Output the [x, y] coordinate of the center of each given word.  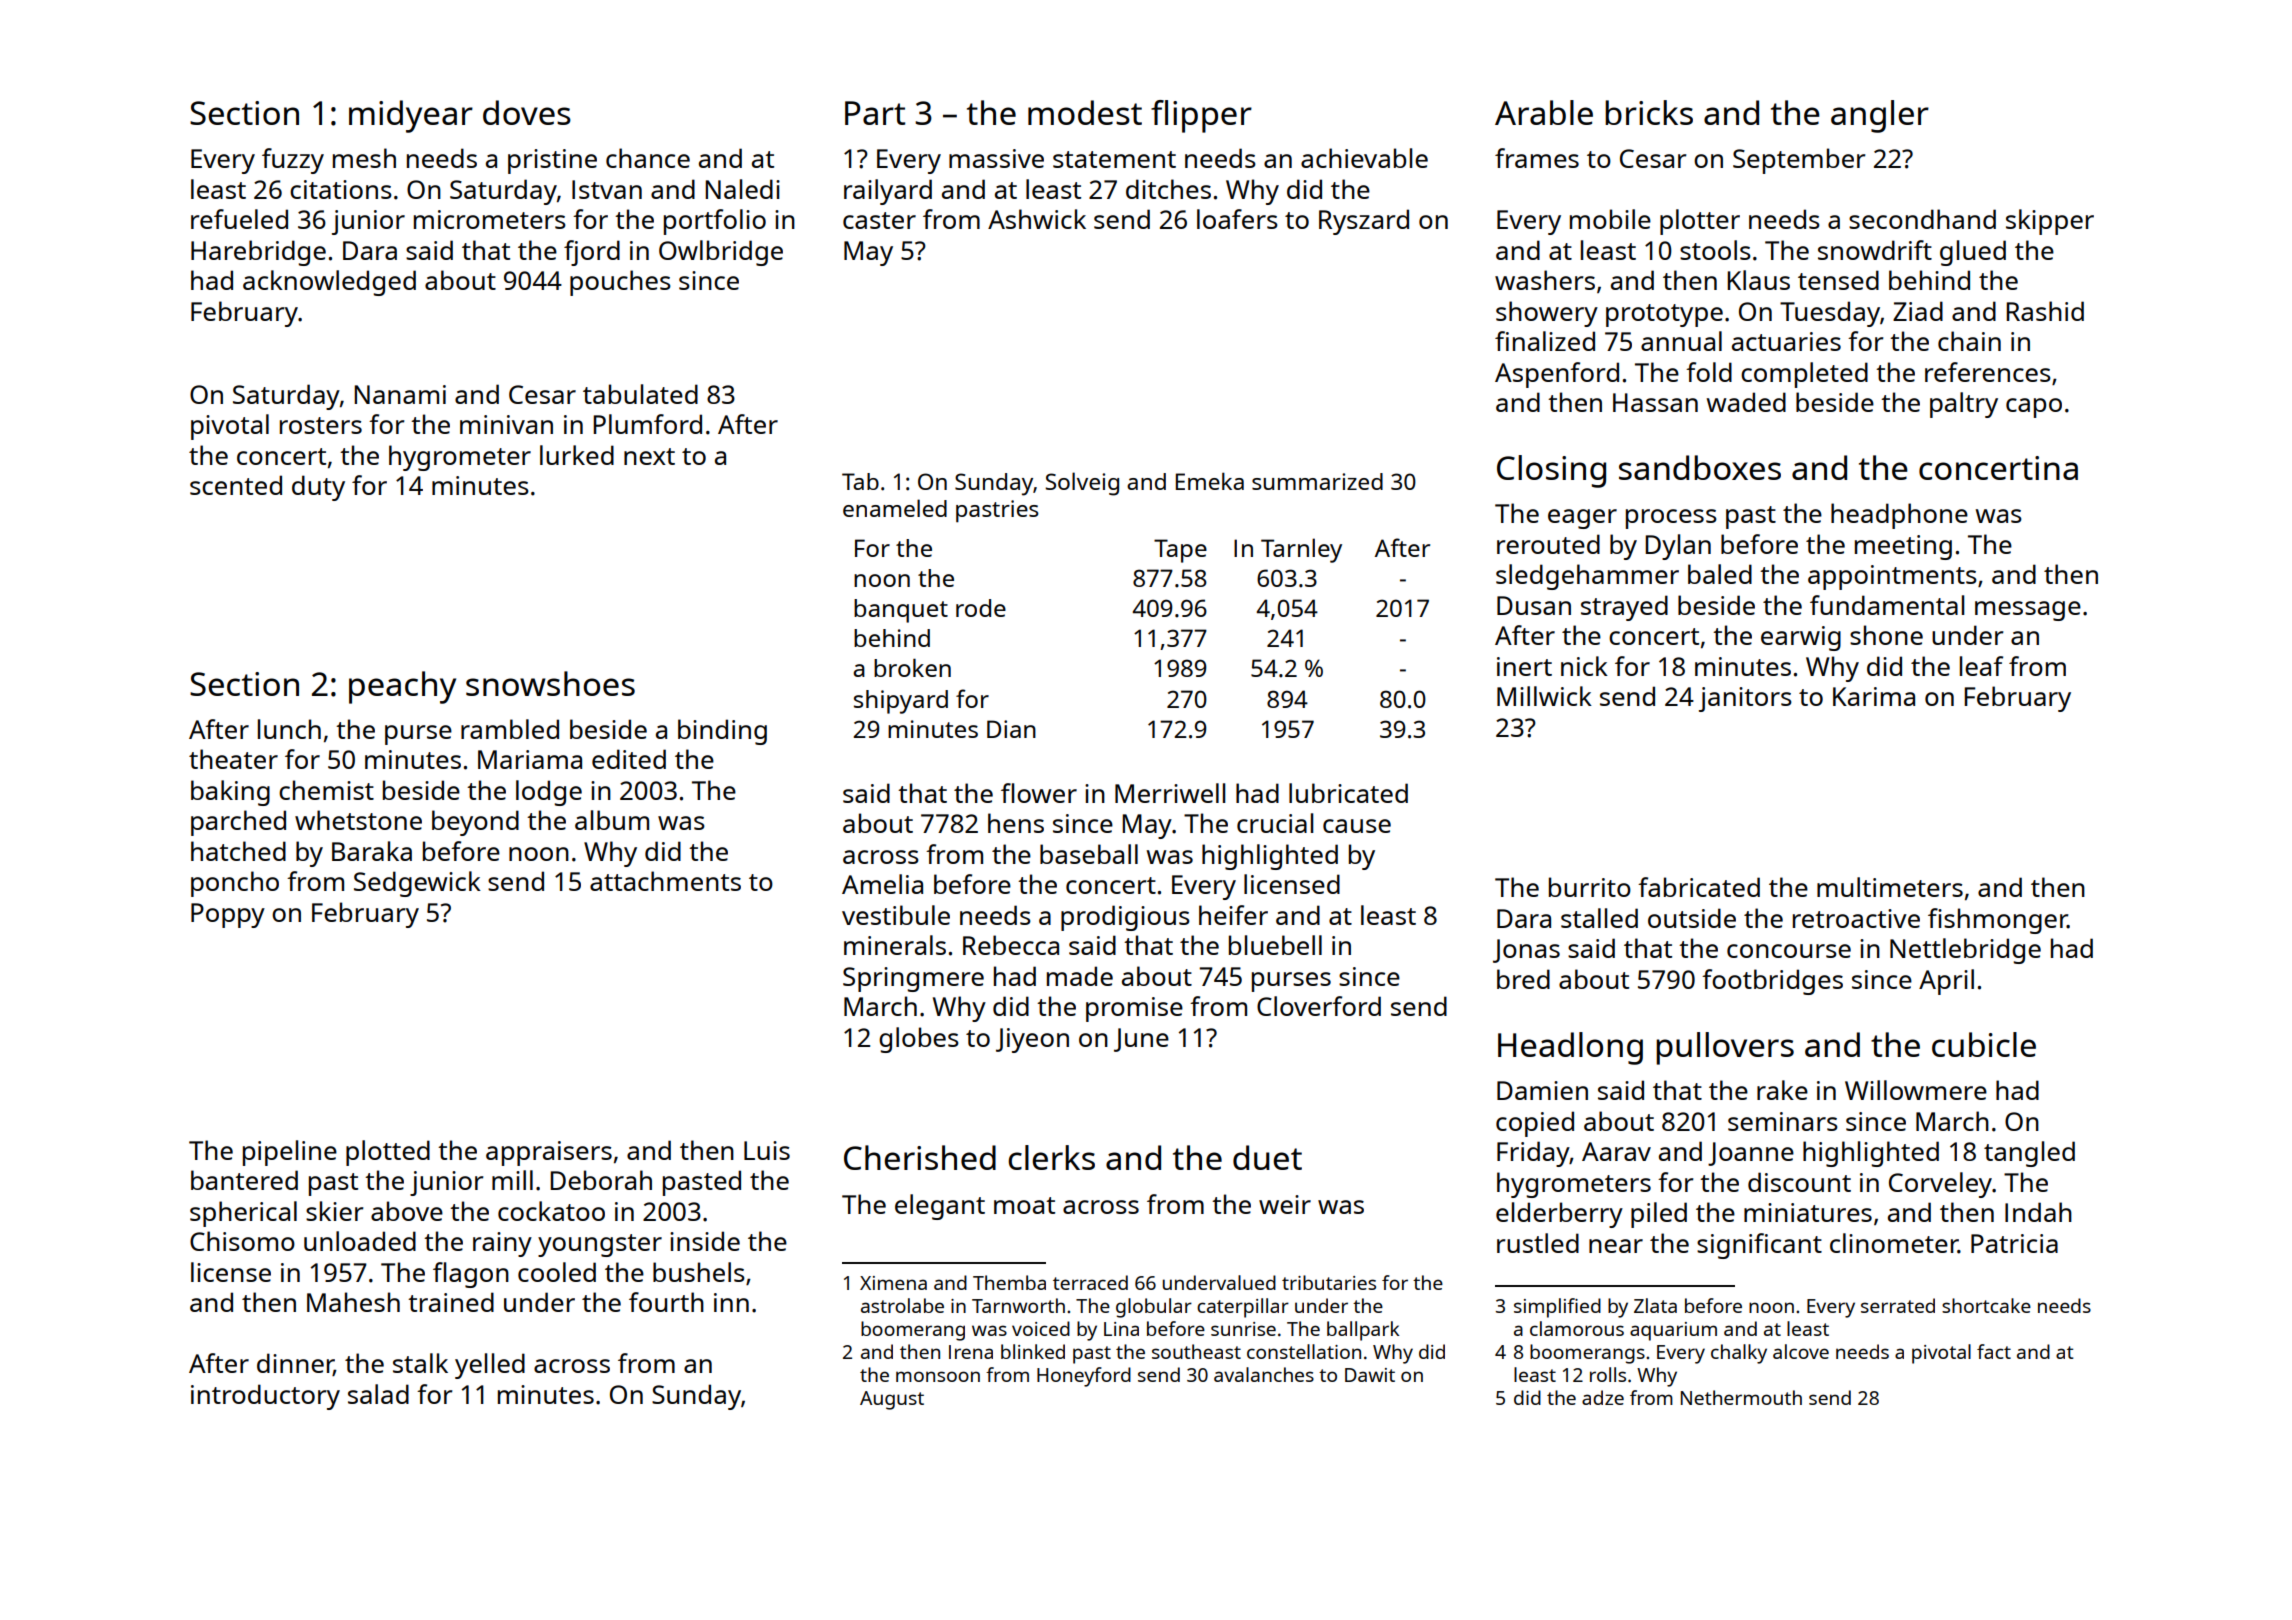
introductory [265, 1397]
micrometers [490, 219]
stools [1715, 250]
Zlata [1655, 1305]
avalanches [1264, 1374]
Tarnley [1301, 550]
